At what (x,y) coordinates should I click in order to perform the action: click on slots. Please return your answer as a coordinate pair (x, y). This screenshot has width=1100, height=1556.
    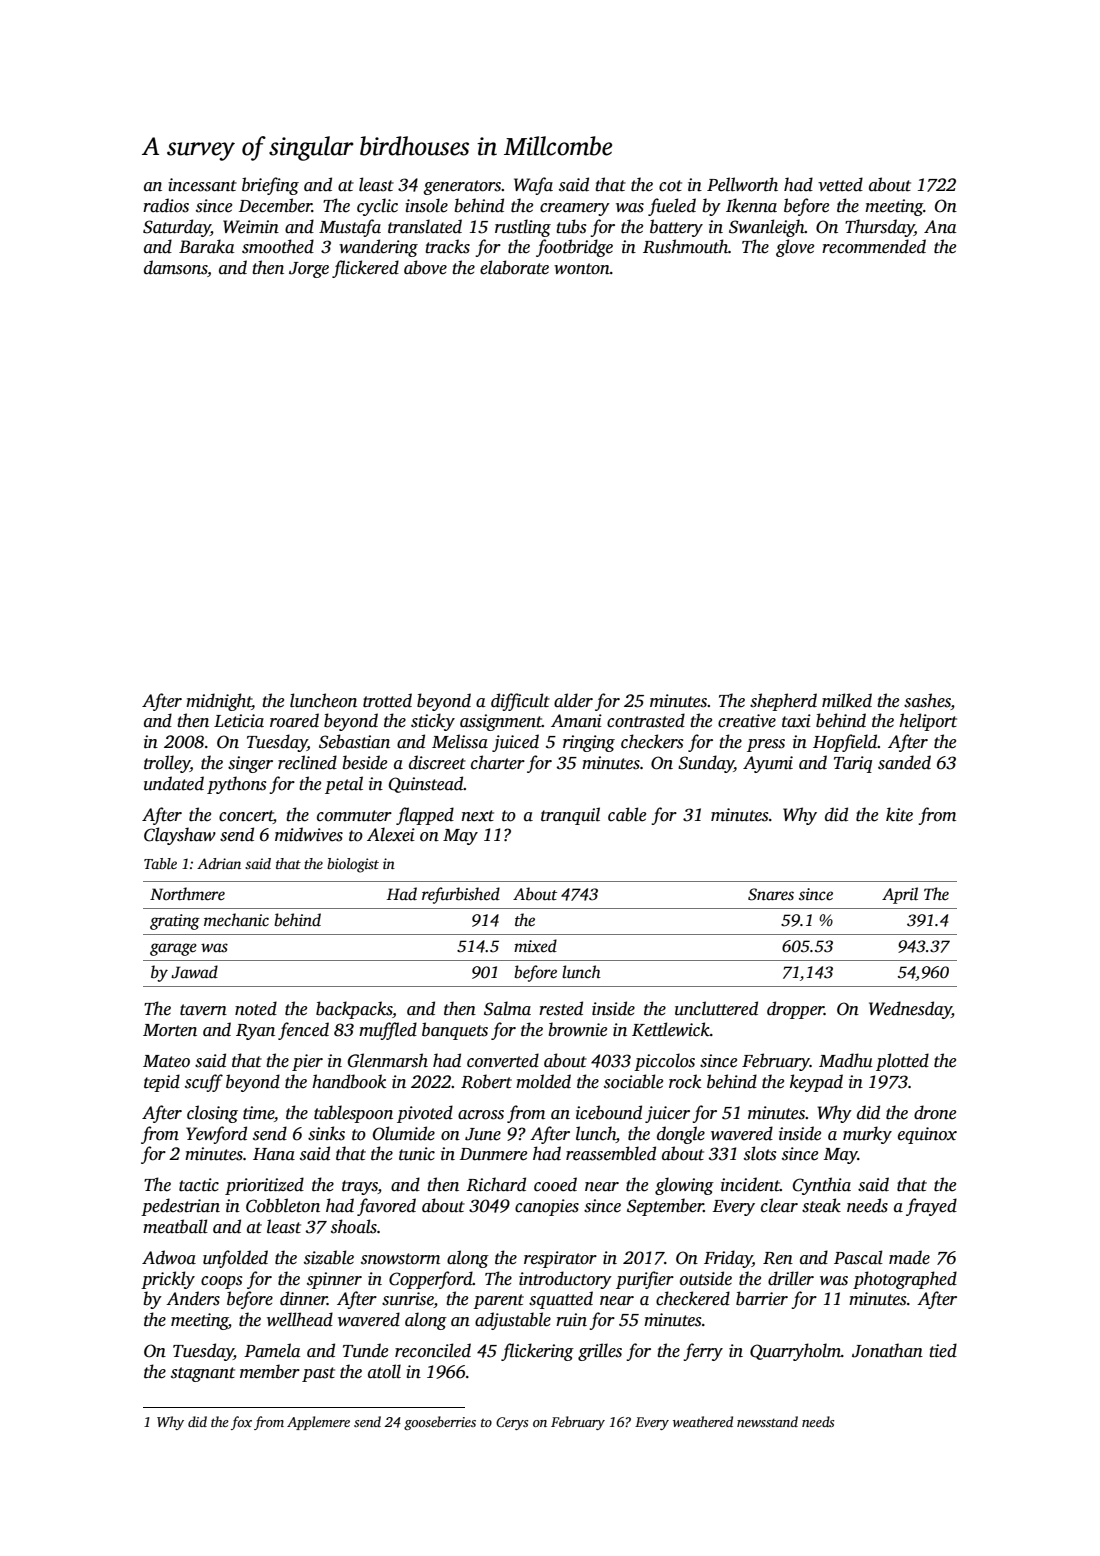
    Looking at the image, I should click on (760, 1153).
